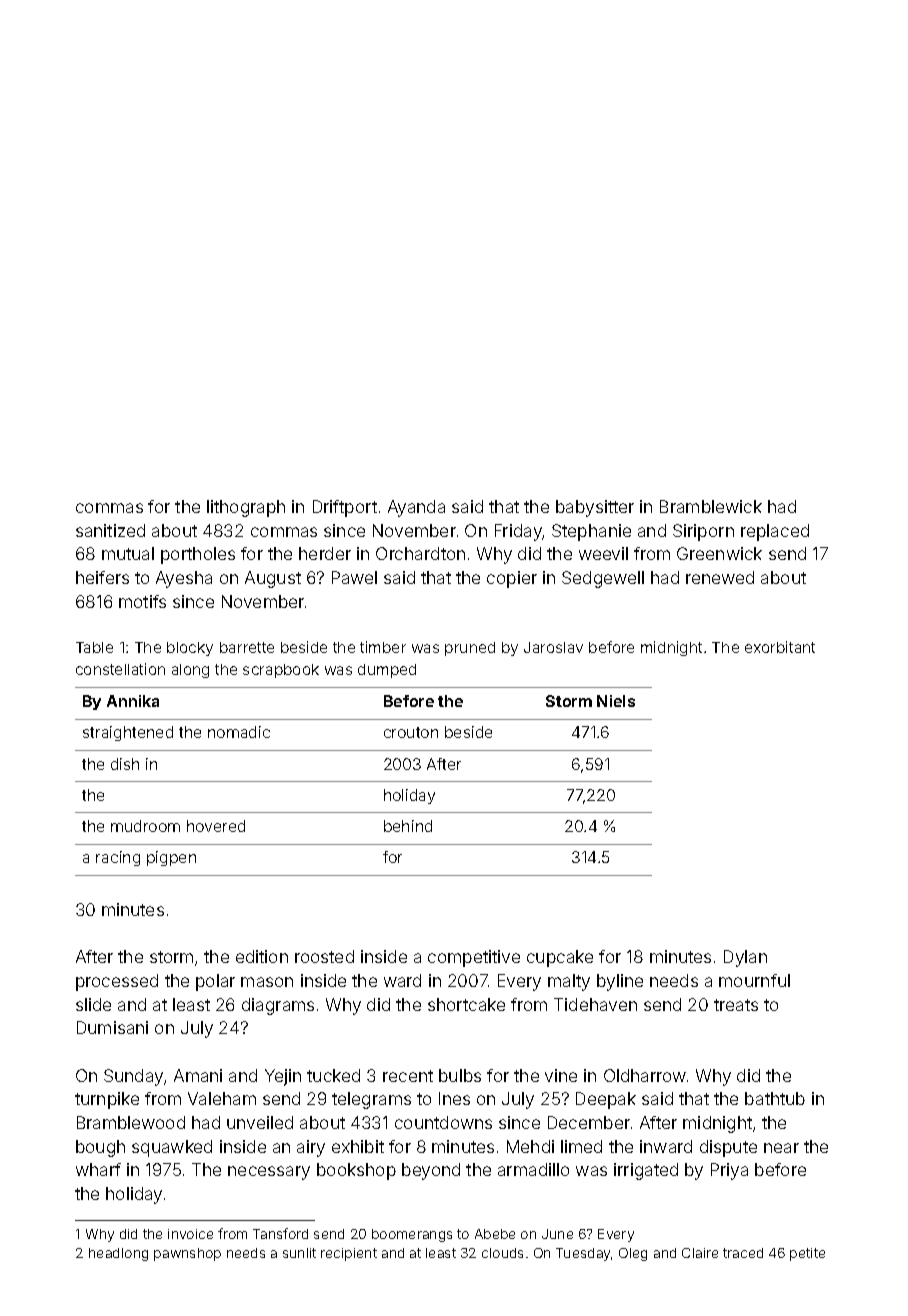  Describe the element at coordinates (110, 530) in the screenshot. I see `sanitized` at that location.
